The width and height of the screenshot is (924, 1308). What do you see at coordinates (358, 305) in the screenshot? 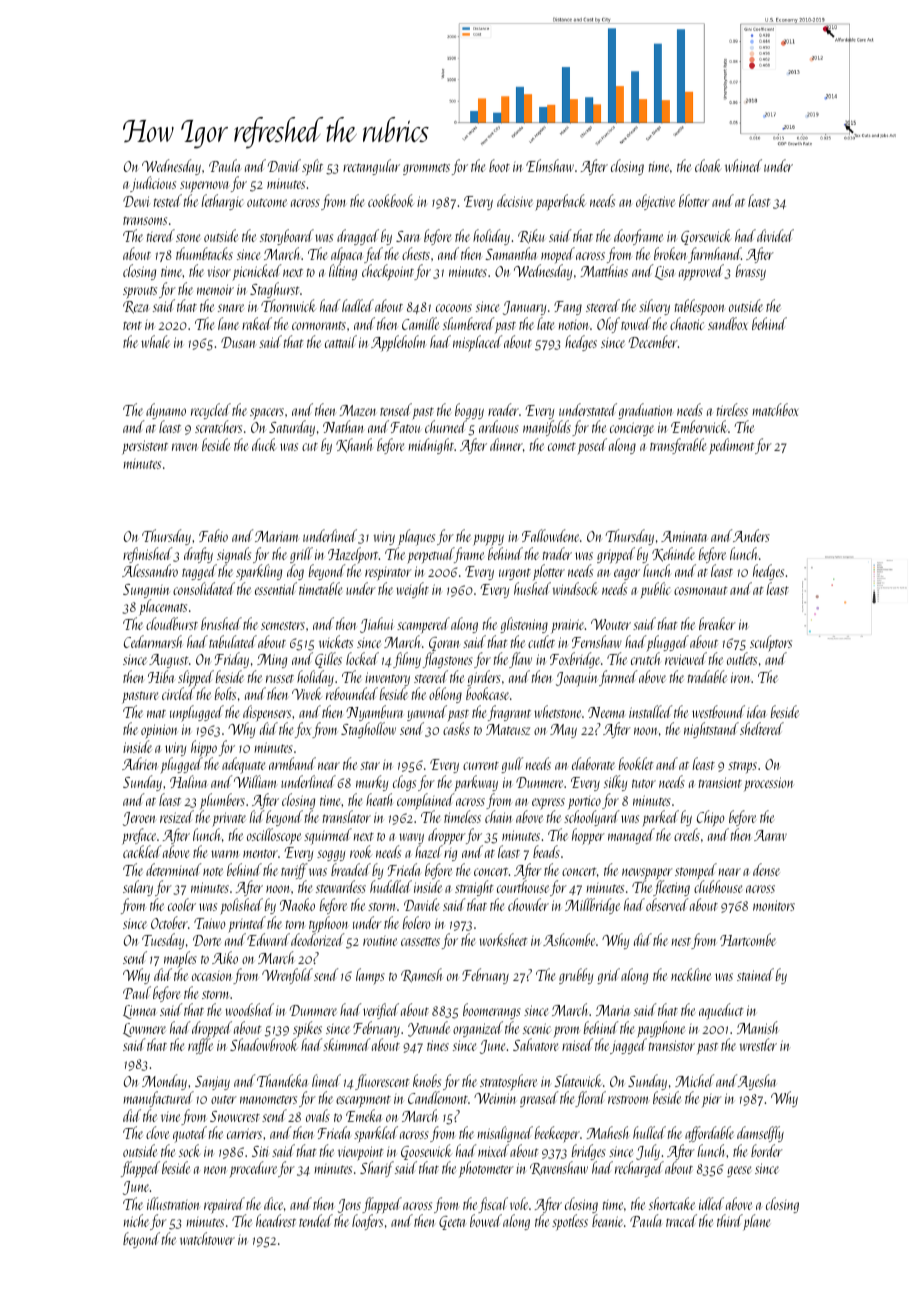
I see `ladled` at bounding box center [358, 305].
